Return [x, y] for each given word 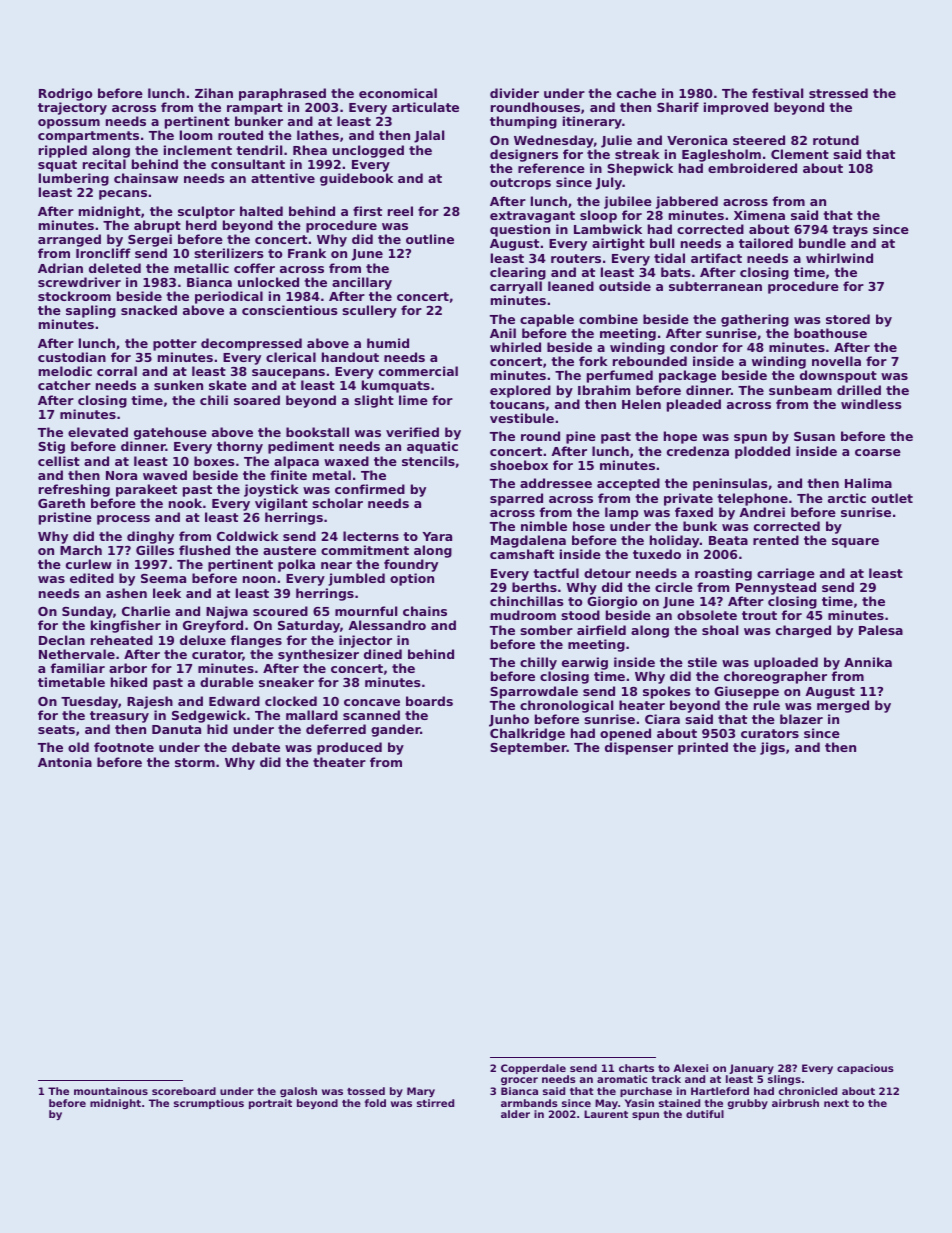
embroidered [752, 168]
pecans [123, 195]
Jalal [429, 136]
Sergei [150, 240]
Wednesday [554, 141]
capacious [865, 1069]
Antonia [65, 762]
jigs [772, 748]
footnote [124, 747]
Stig [51, 447]
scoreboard [184, 1091]
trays [850, 231]
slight [374, 401]
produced [349, 748]
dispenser [639, 748]
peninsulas [730, 484]
